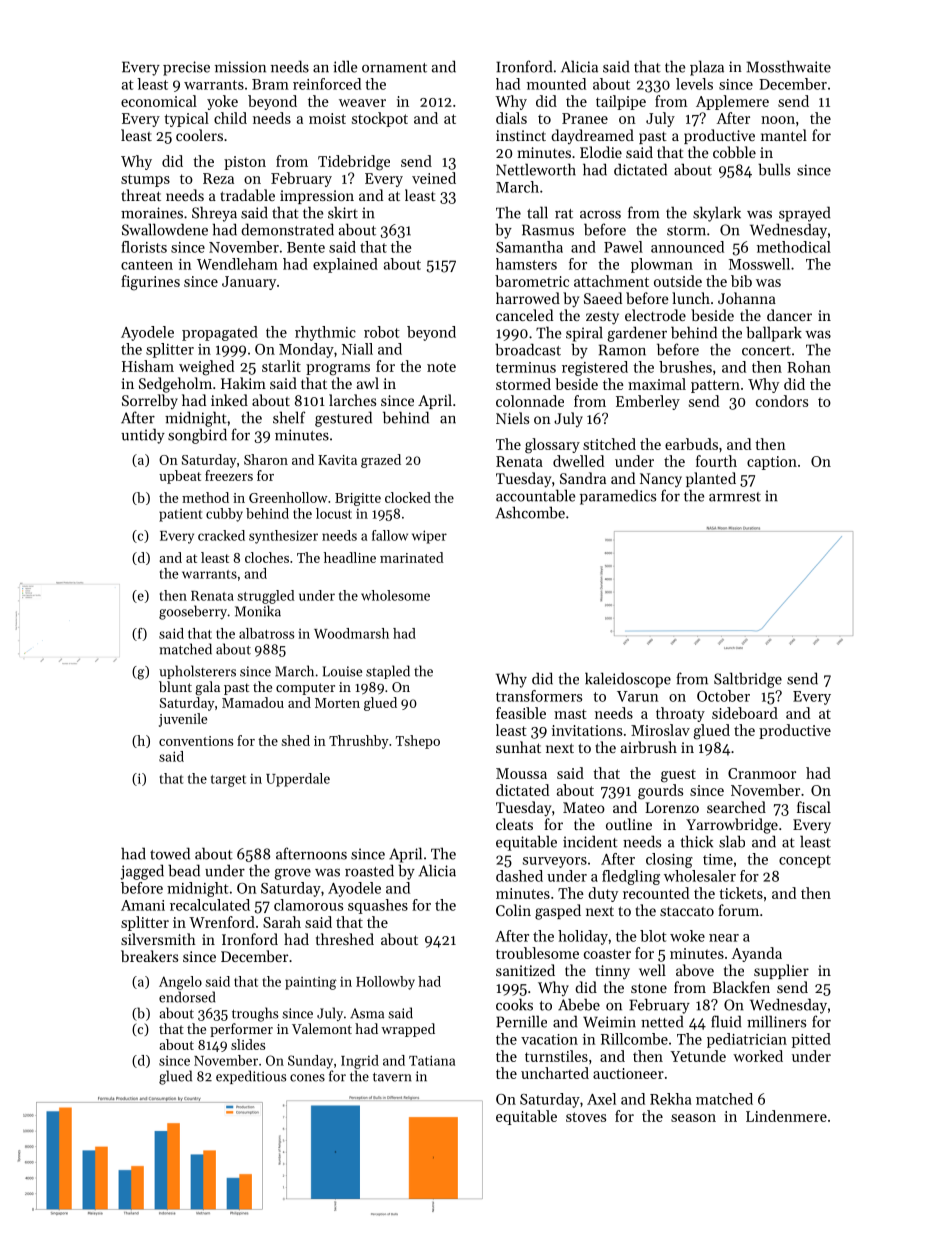 The image size is (952, 1233). I want to click on inked, so click(229, 400).
